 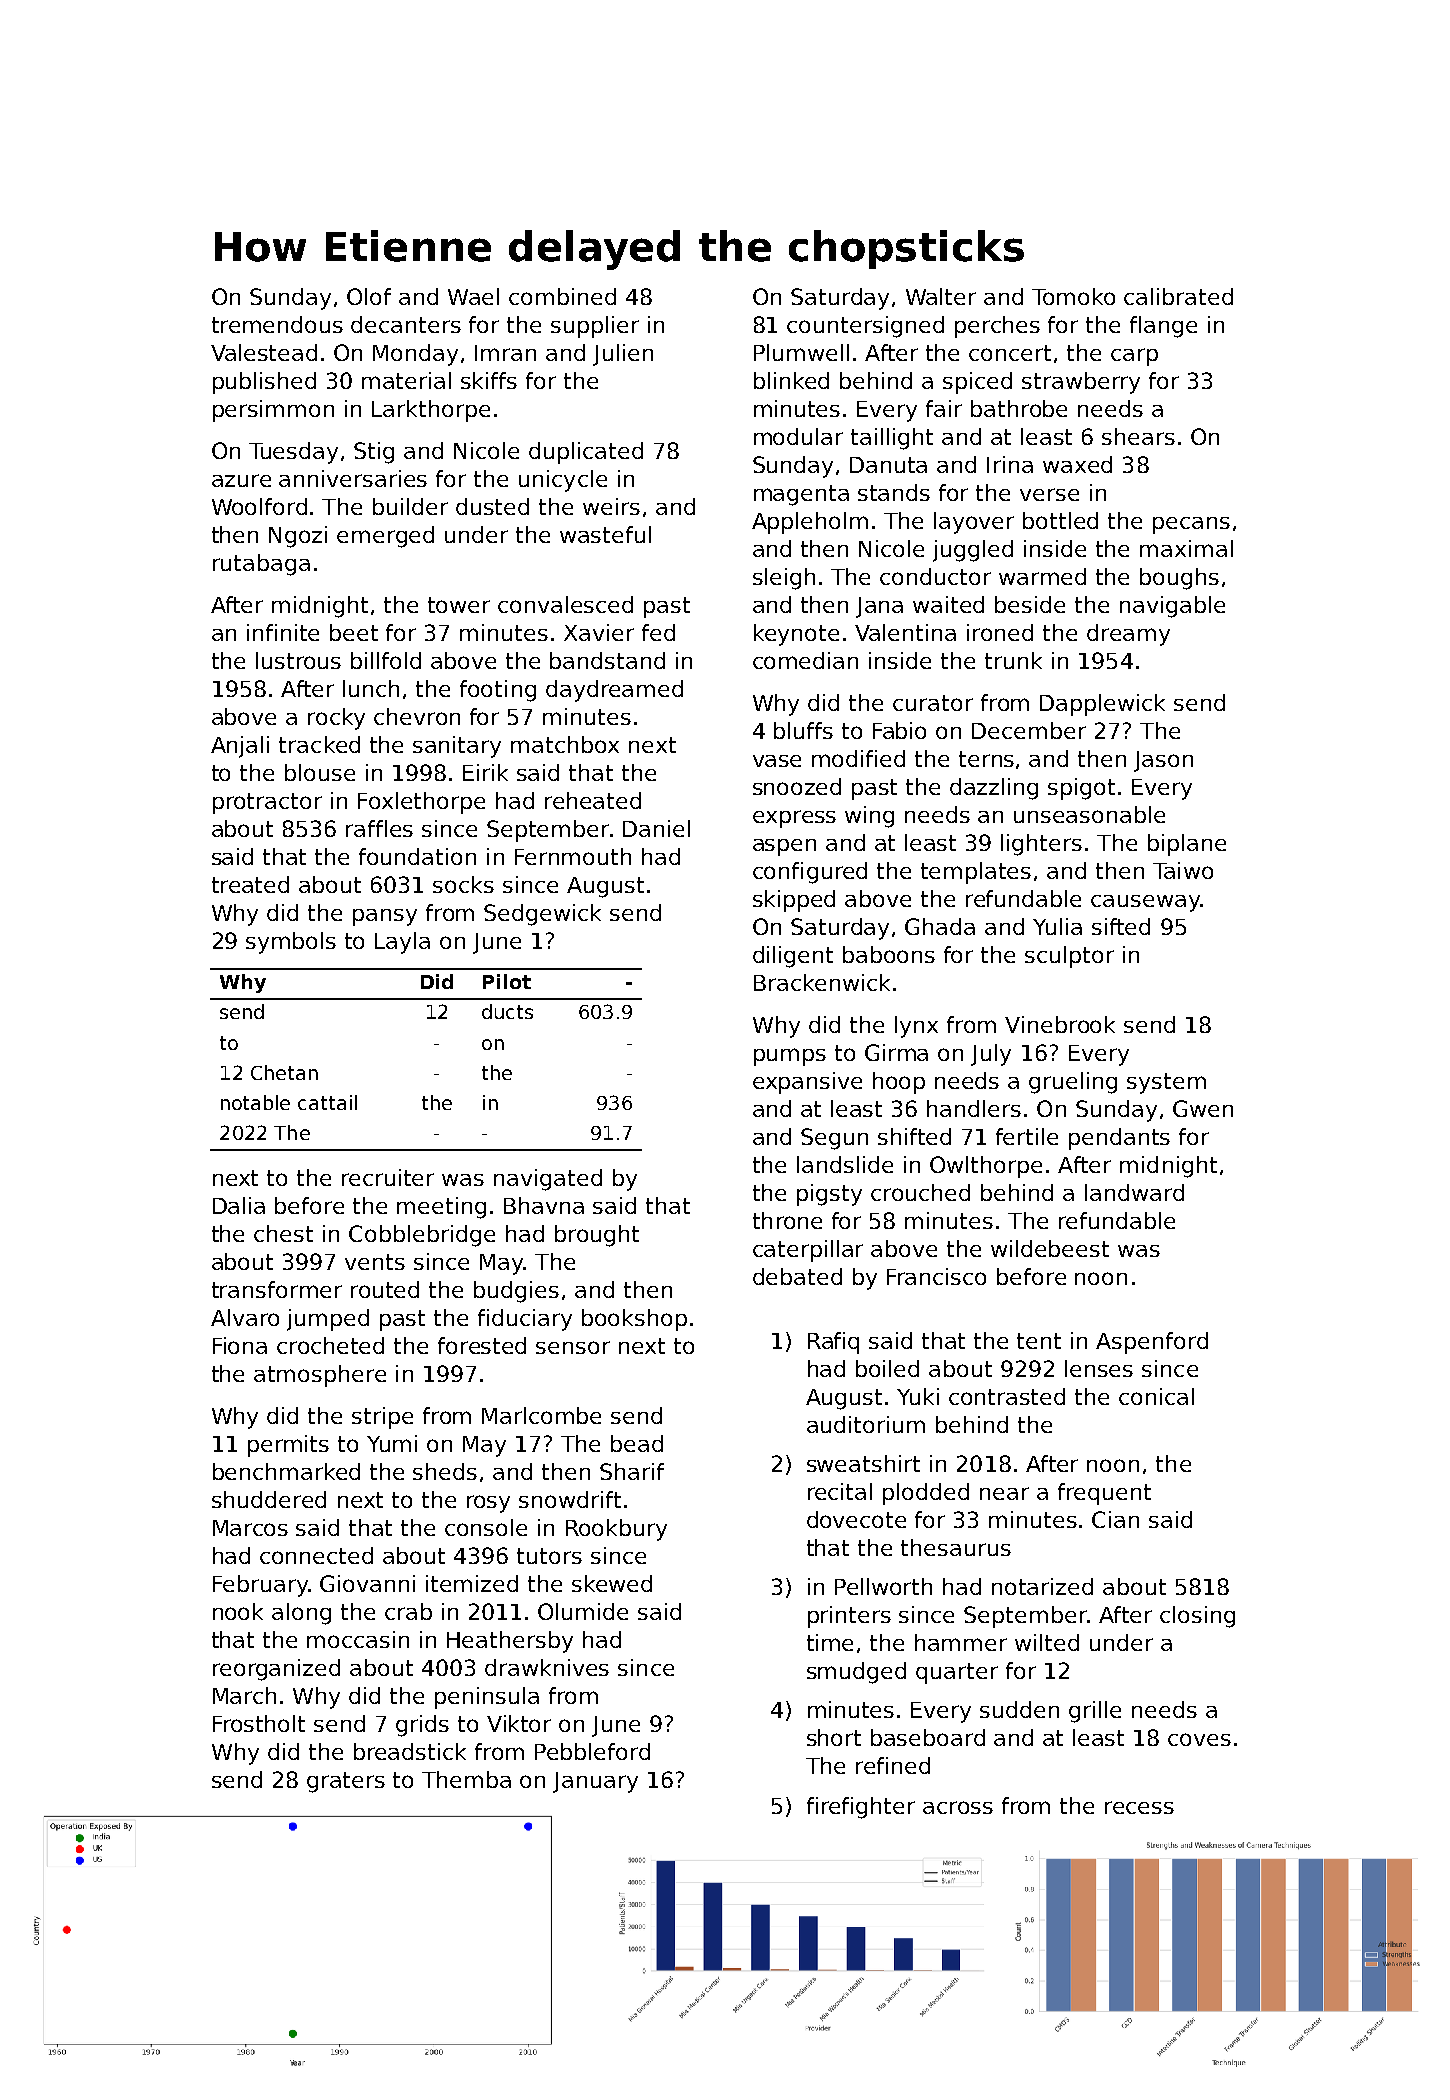 I want to click on conical, so click(x=1156, y=1396).
